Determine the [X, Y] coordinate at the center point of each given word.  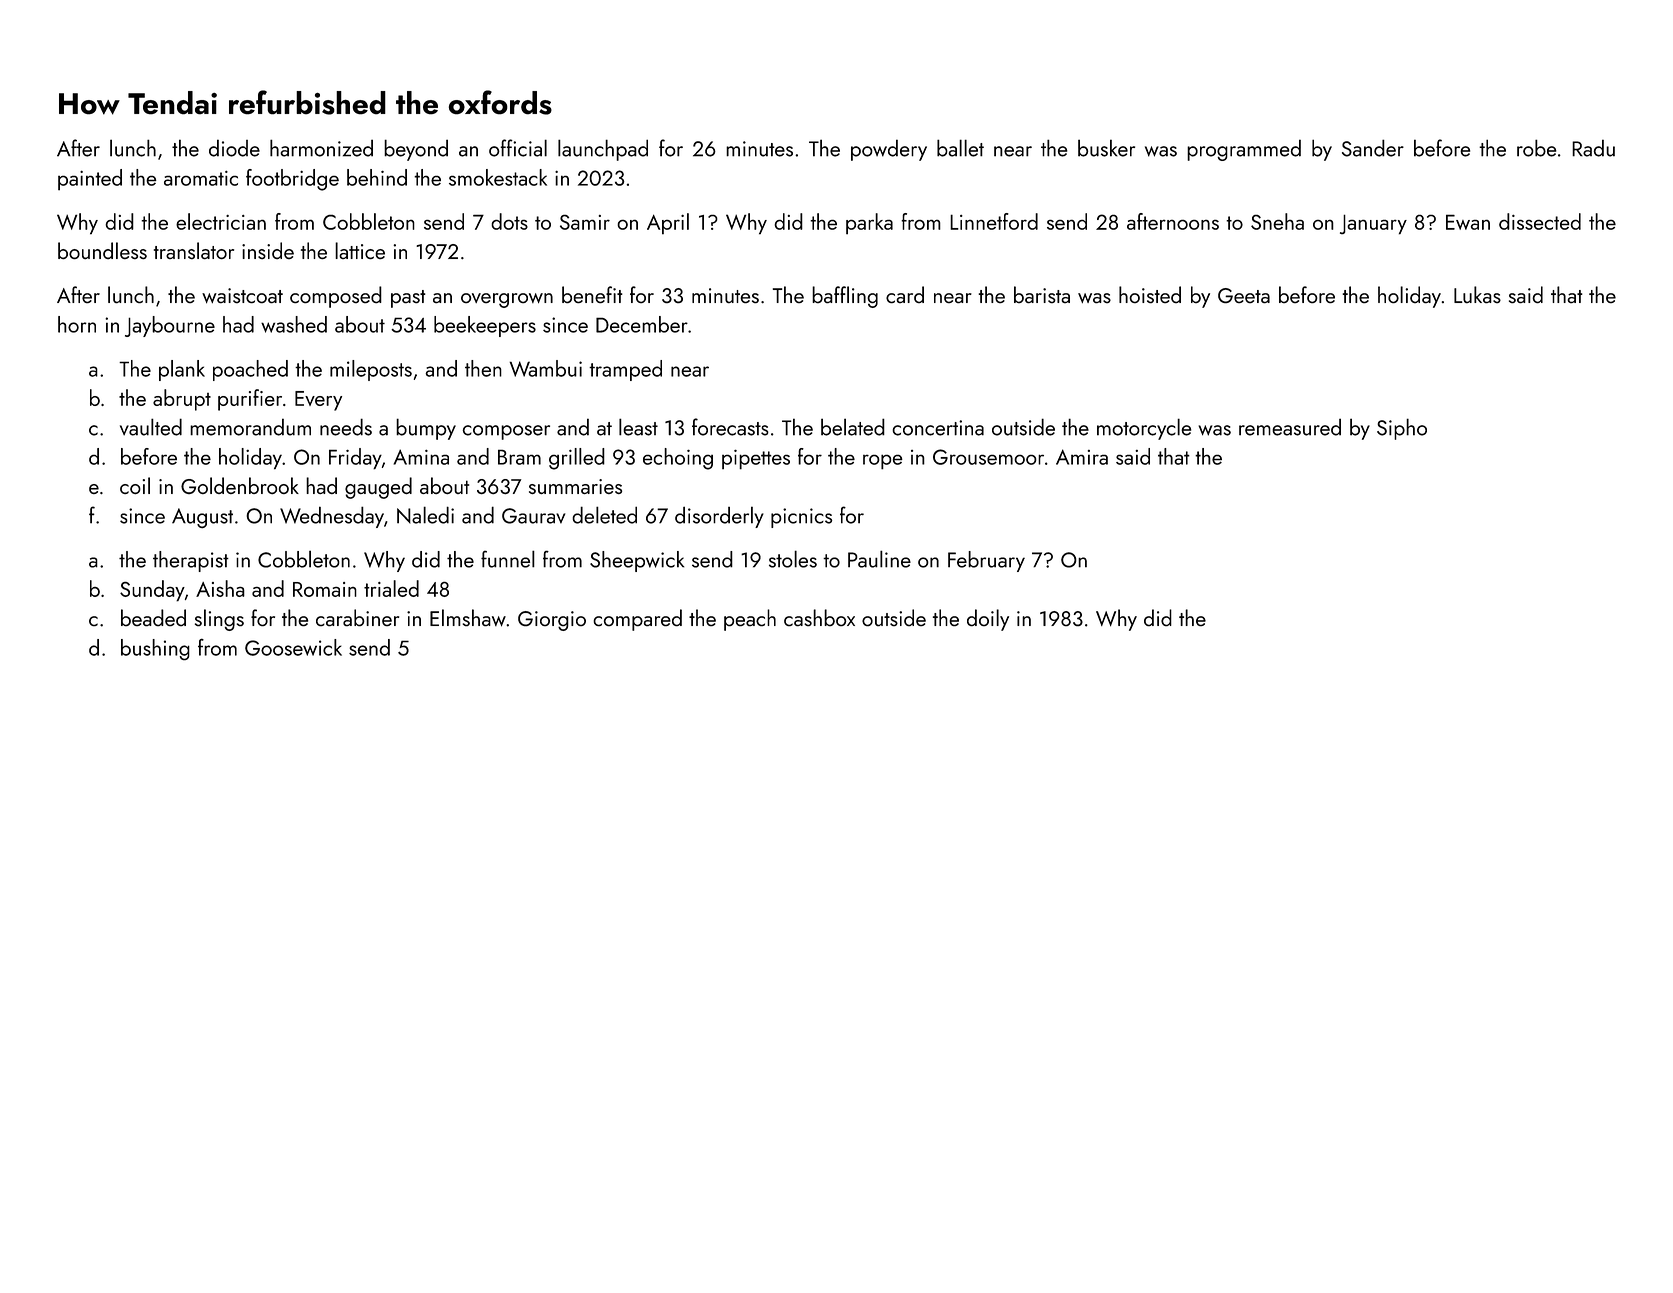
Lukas [1477, 294]
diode [234, 148]
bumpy [426, 429]
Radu [1593, 148]
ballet [960, 148]
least [638, 427]
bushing [155, 649]
